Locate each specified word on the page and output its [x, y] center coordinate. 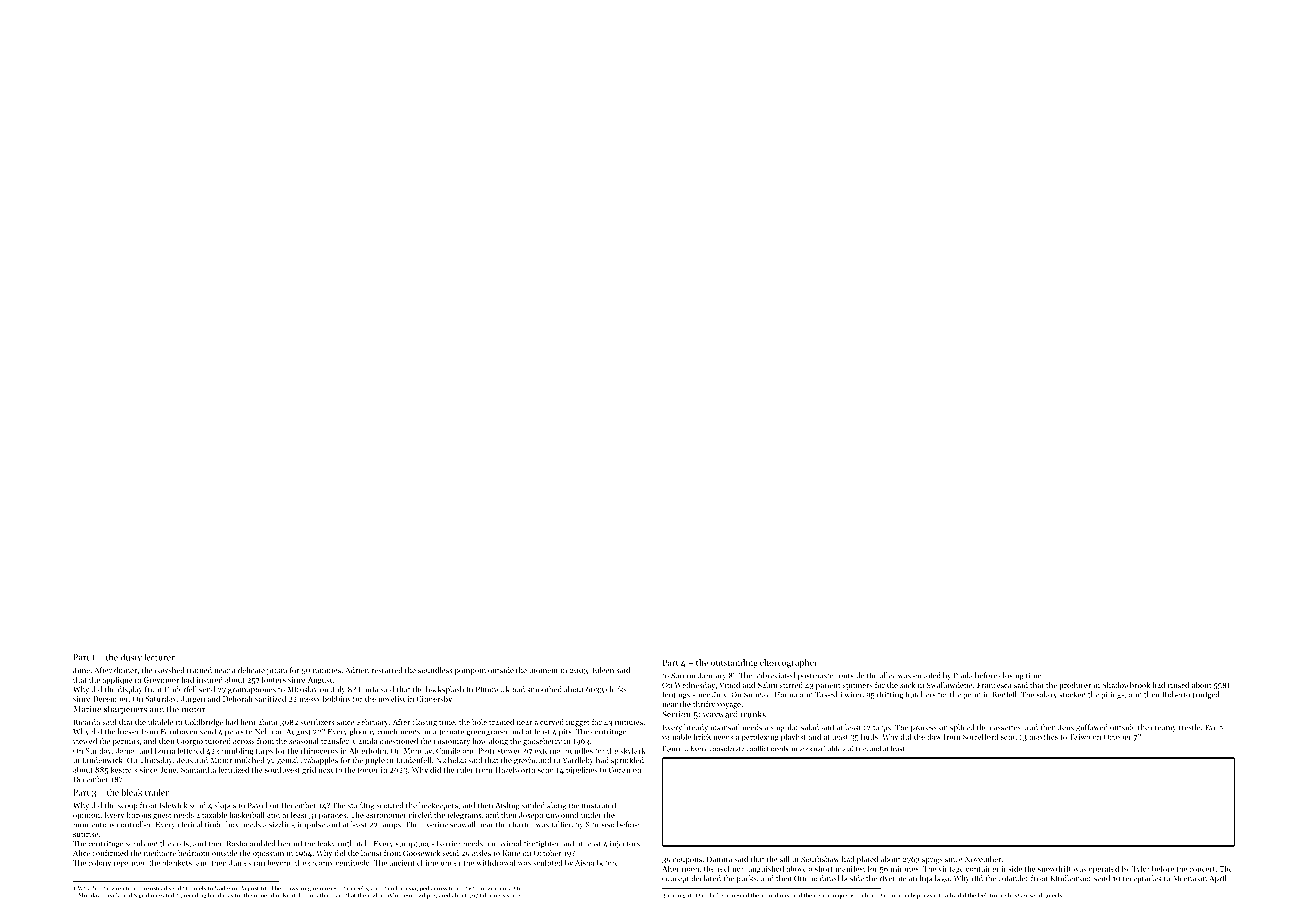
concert [1202, 869]
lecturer [159, 657]
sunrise [85, 834]
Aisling [508, 806]
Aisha [584, 862]
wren [117, 889]
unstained [599, 805]
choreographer [789, 663]
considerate [726, 748]
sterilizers [317, 722]
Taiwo [1079, 737]
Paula [963, 675]
